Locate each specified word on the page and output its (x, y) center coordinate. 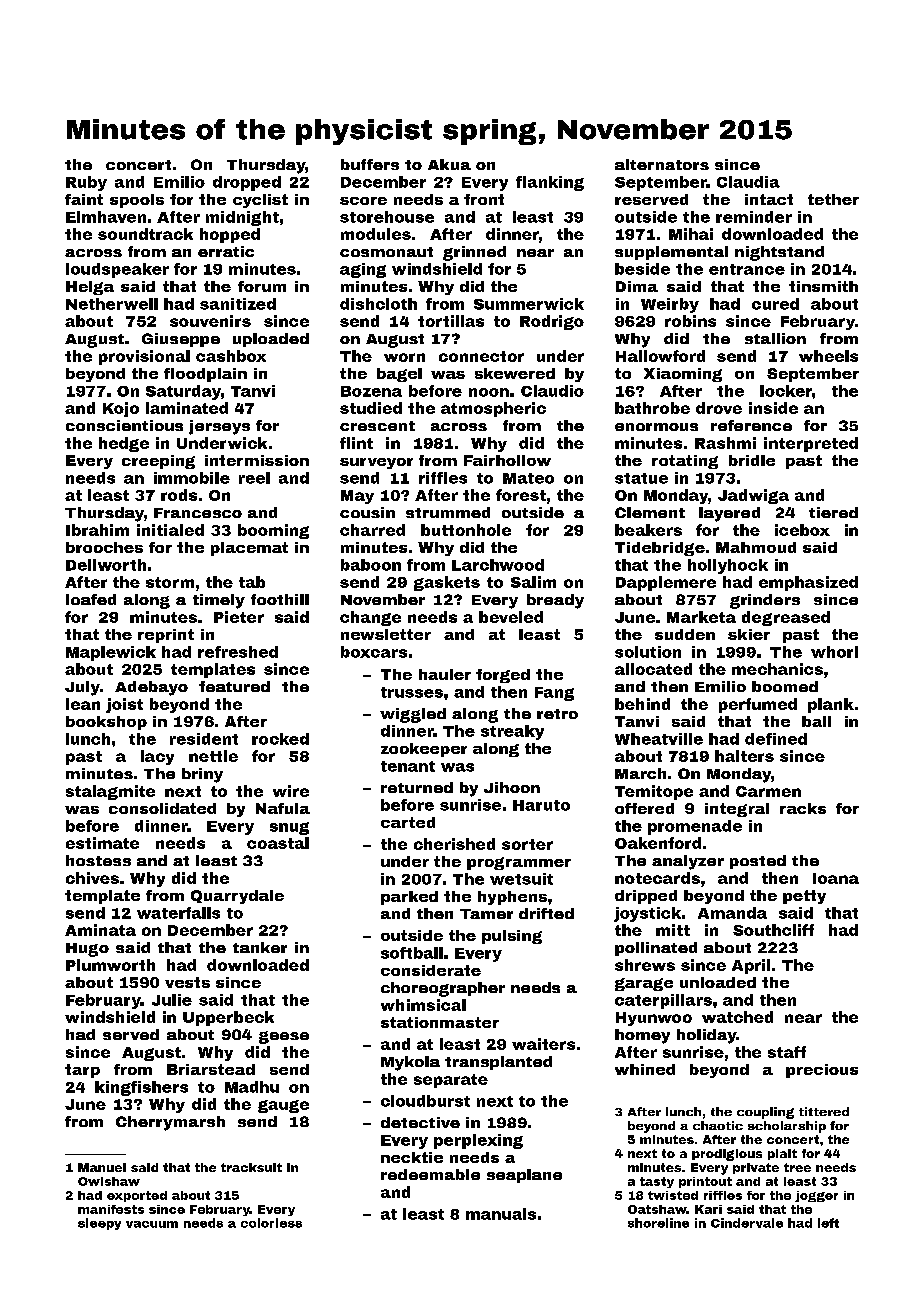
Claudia (748, 182)
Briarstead (211, 1069)
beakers (648, 530)
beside (642, 269)
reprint (166, 636)
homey (642, 1036)
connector (481, 356)
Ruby (86, 183)
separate (451, 1081)
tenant (408, 766)
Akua (449, 164)
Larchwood (498, 565)
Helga (90, 288)
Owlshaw (109, 1181)
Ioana (836, 878)
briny (202, 775)
